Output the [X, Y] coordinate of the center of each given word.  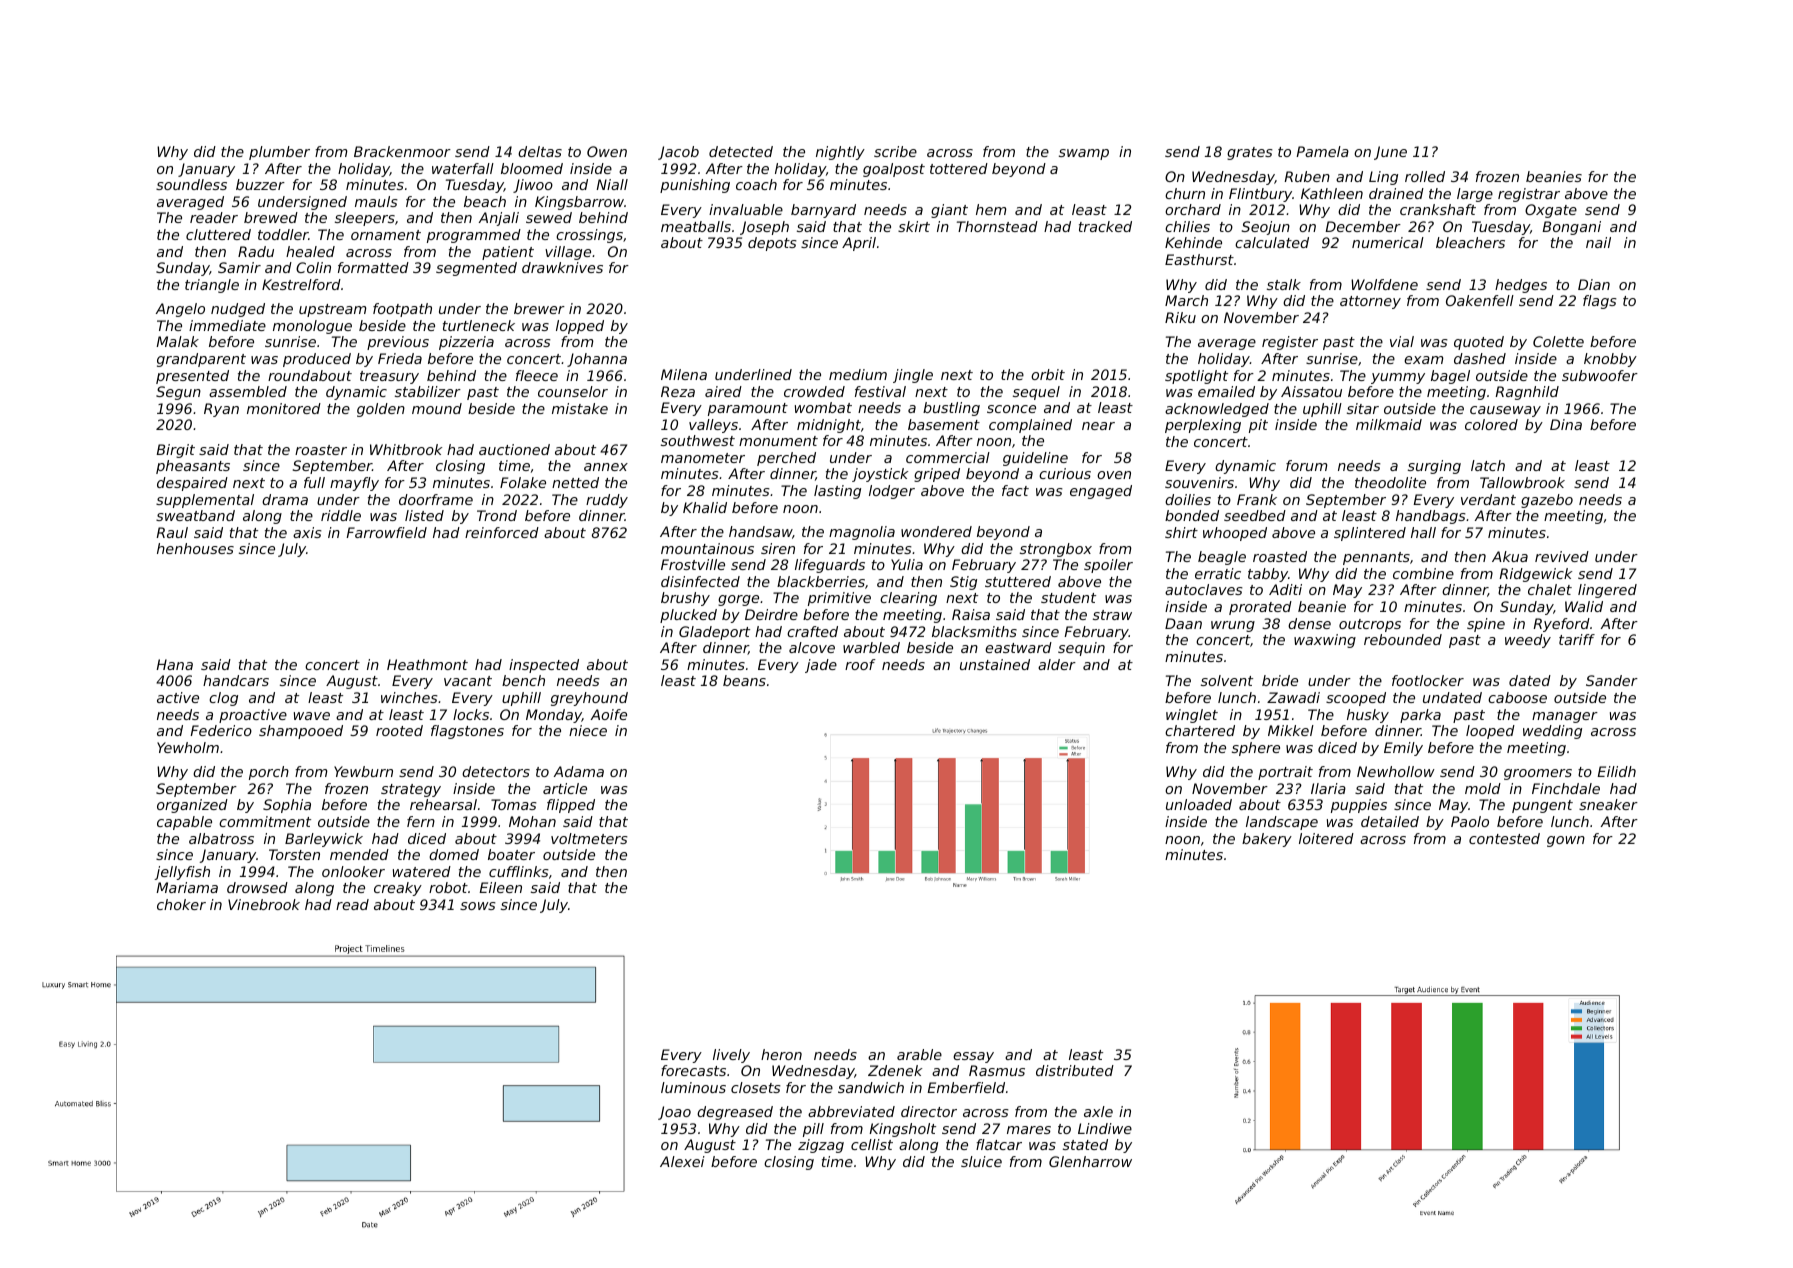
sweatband [195, 515]
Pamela [1322, 151]
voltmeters [589, 838]
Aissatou [1311, 391]
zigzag [821, 1146]
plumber [279, 153]
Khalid [705, 507]
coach [756, 184]
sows [478, 906]
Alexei [682, 1161]
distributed [1075, 1070]
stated [1085, 1144]
